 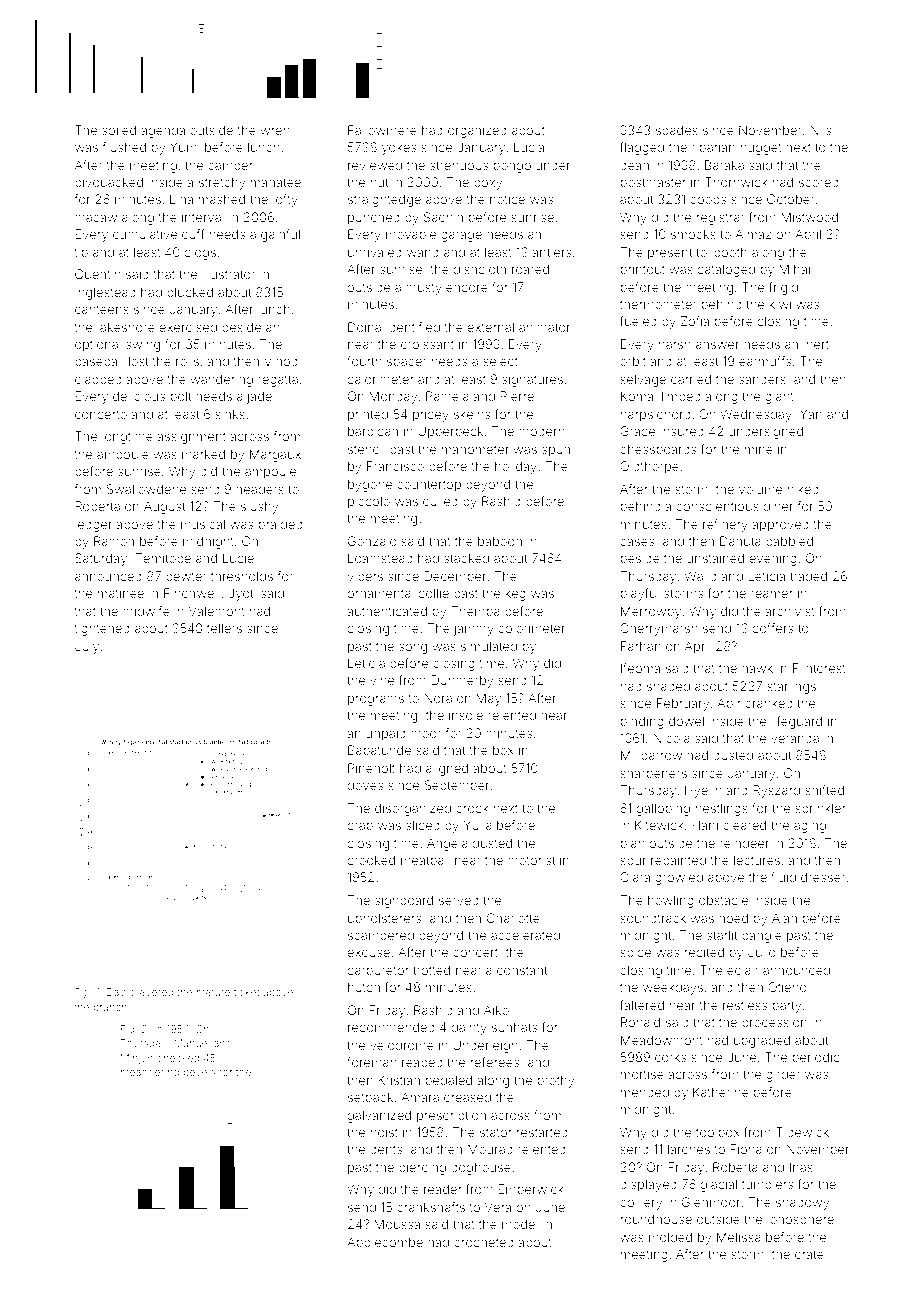 What do you see at coordinates (809, 217) in the image?
I see `Mistwood` at bounding box center [809, 217].
